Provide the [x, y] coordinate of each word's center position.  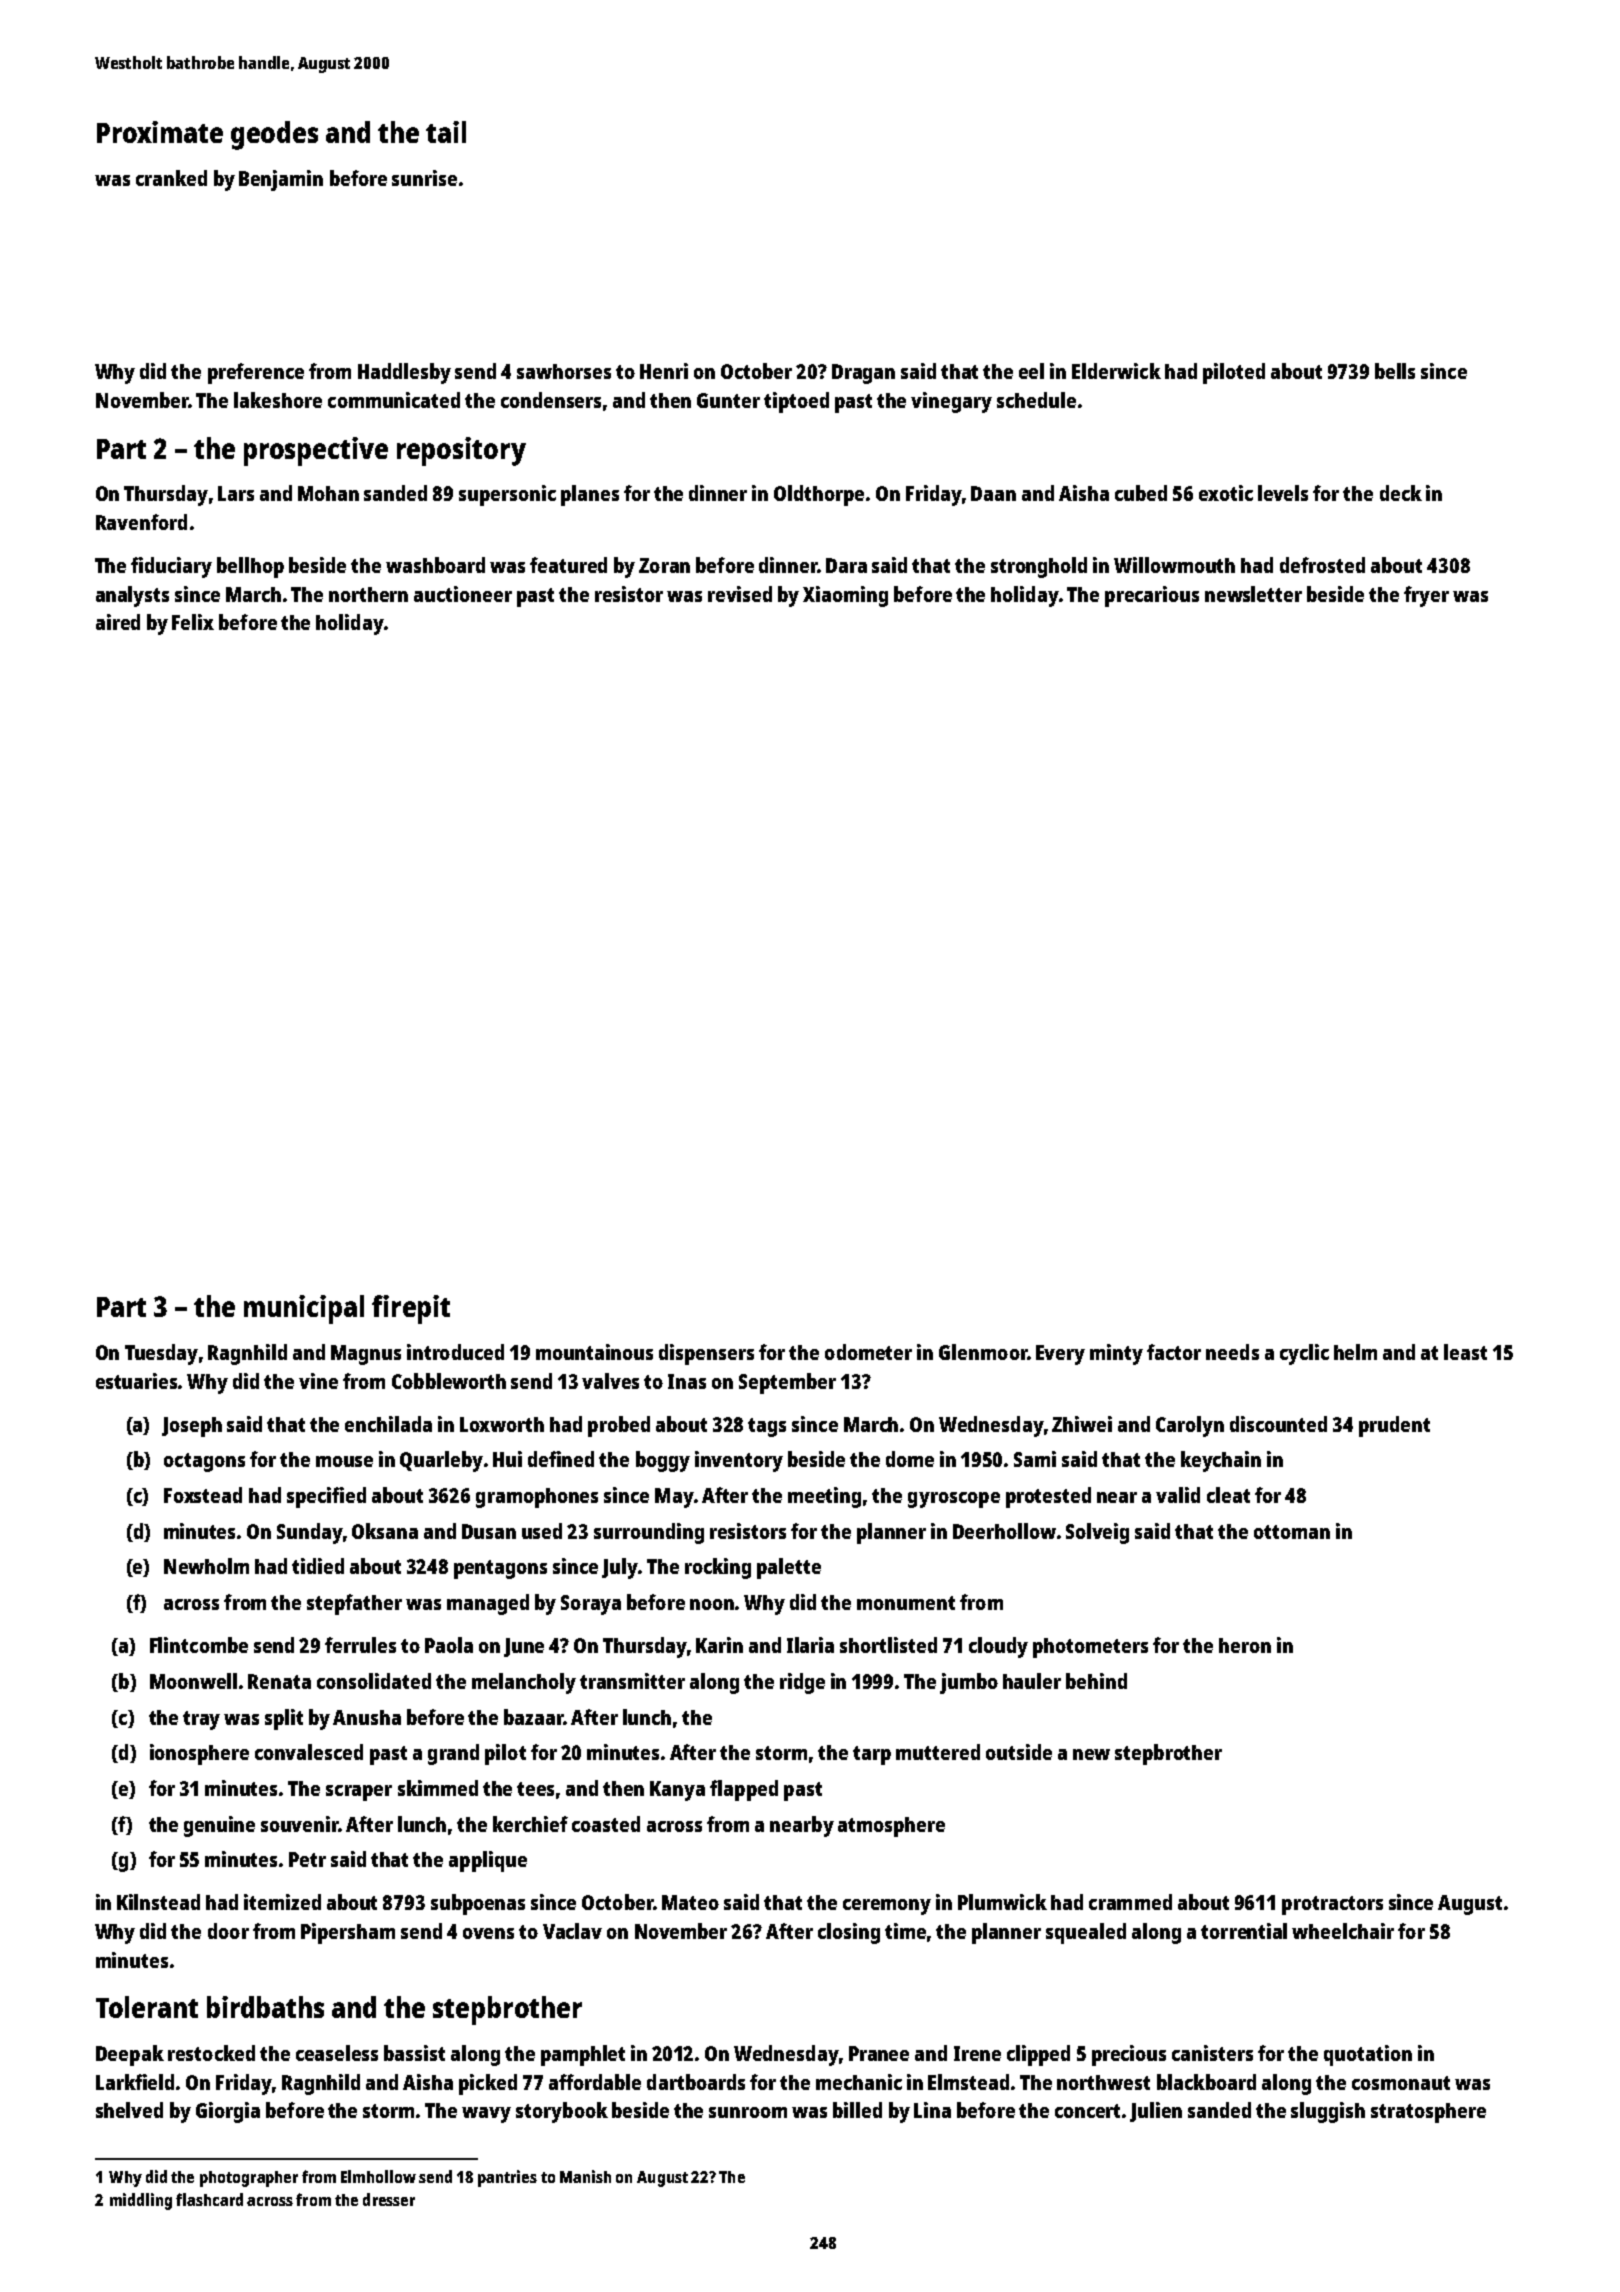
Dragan [863, 374]
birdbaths [265, 2007]
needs [1232, 1352]
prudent [1394, 1426]
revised [740, 594]
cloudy [998, 1647]
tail [446, 132]
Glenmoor [983, 1352]
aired [118, 622]
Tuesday [161, 1354]
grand [453, 1754]
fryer [1426, 596]
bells [1395, 371]
